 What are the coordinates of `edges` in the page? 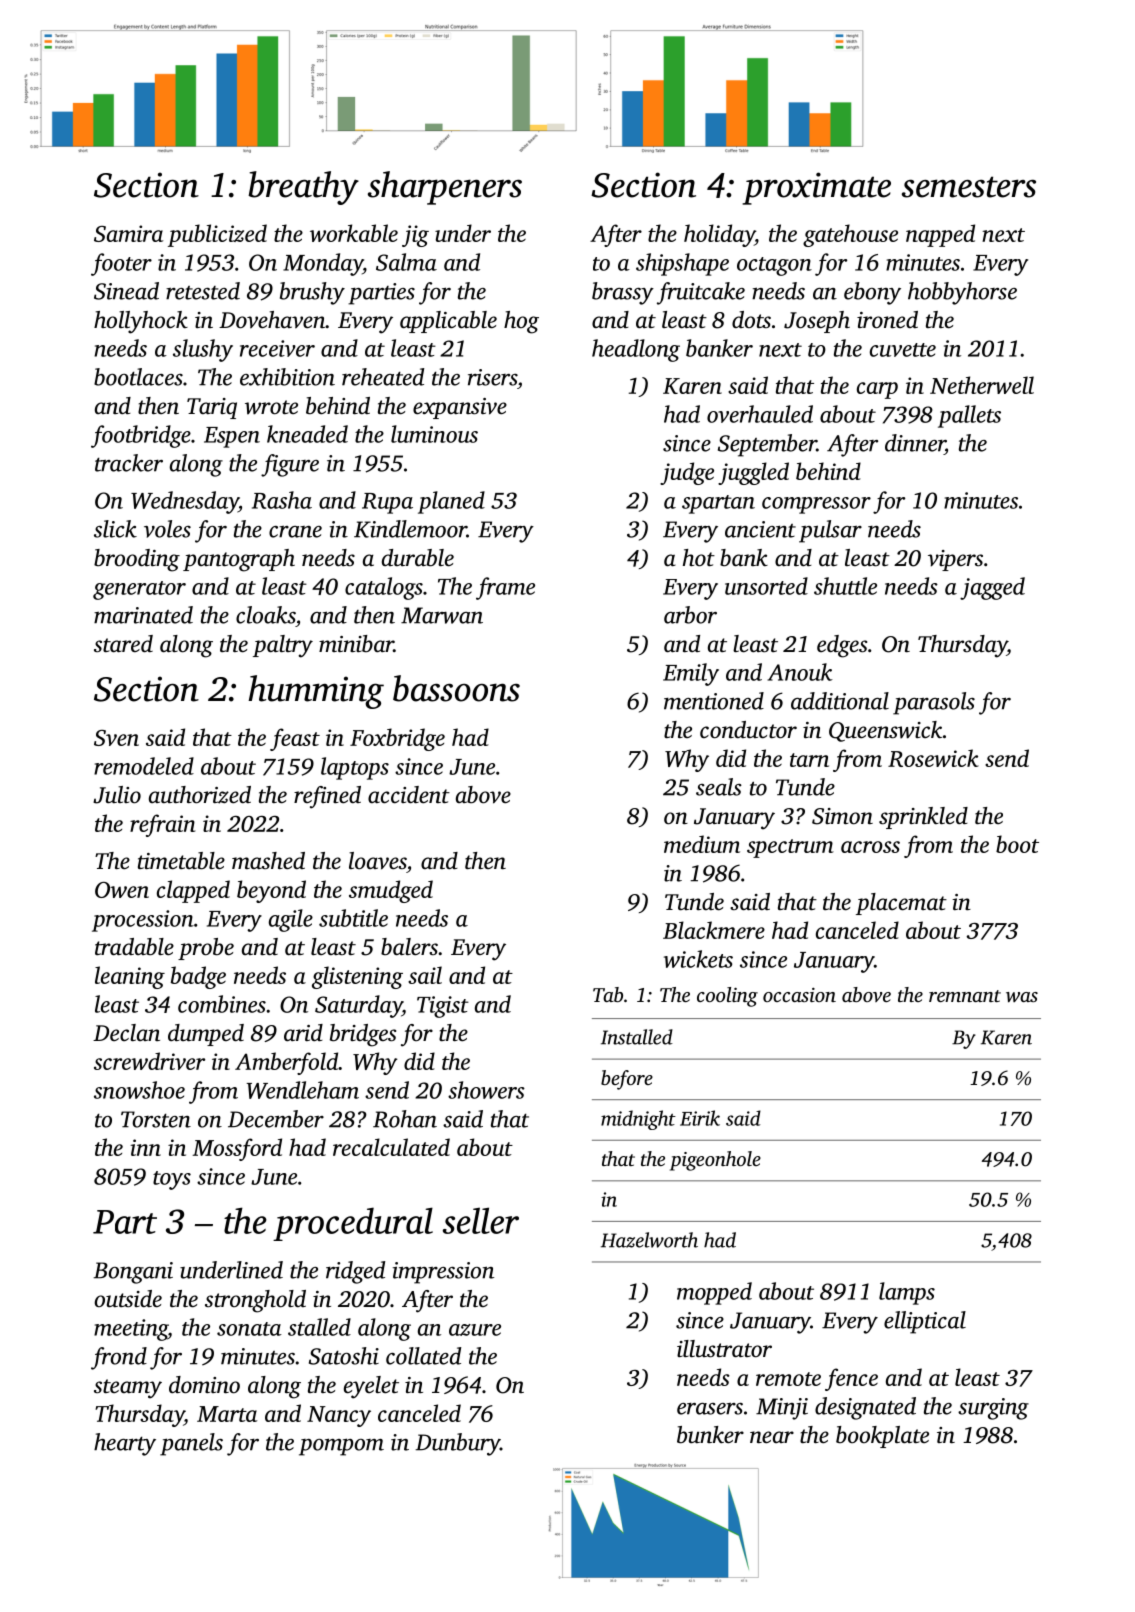 It's located at (842, 646).
